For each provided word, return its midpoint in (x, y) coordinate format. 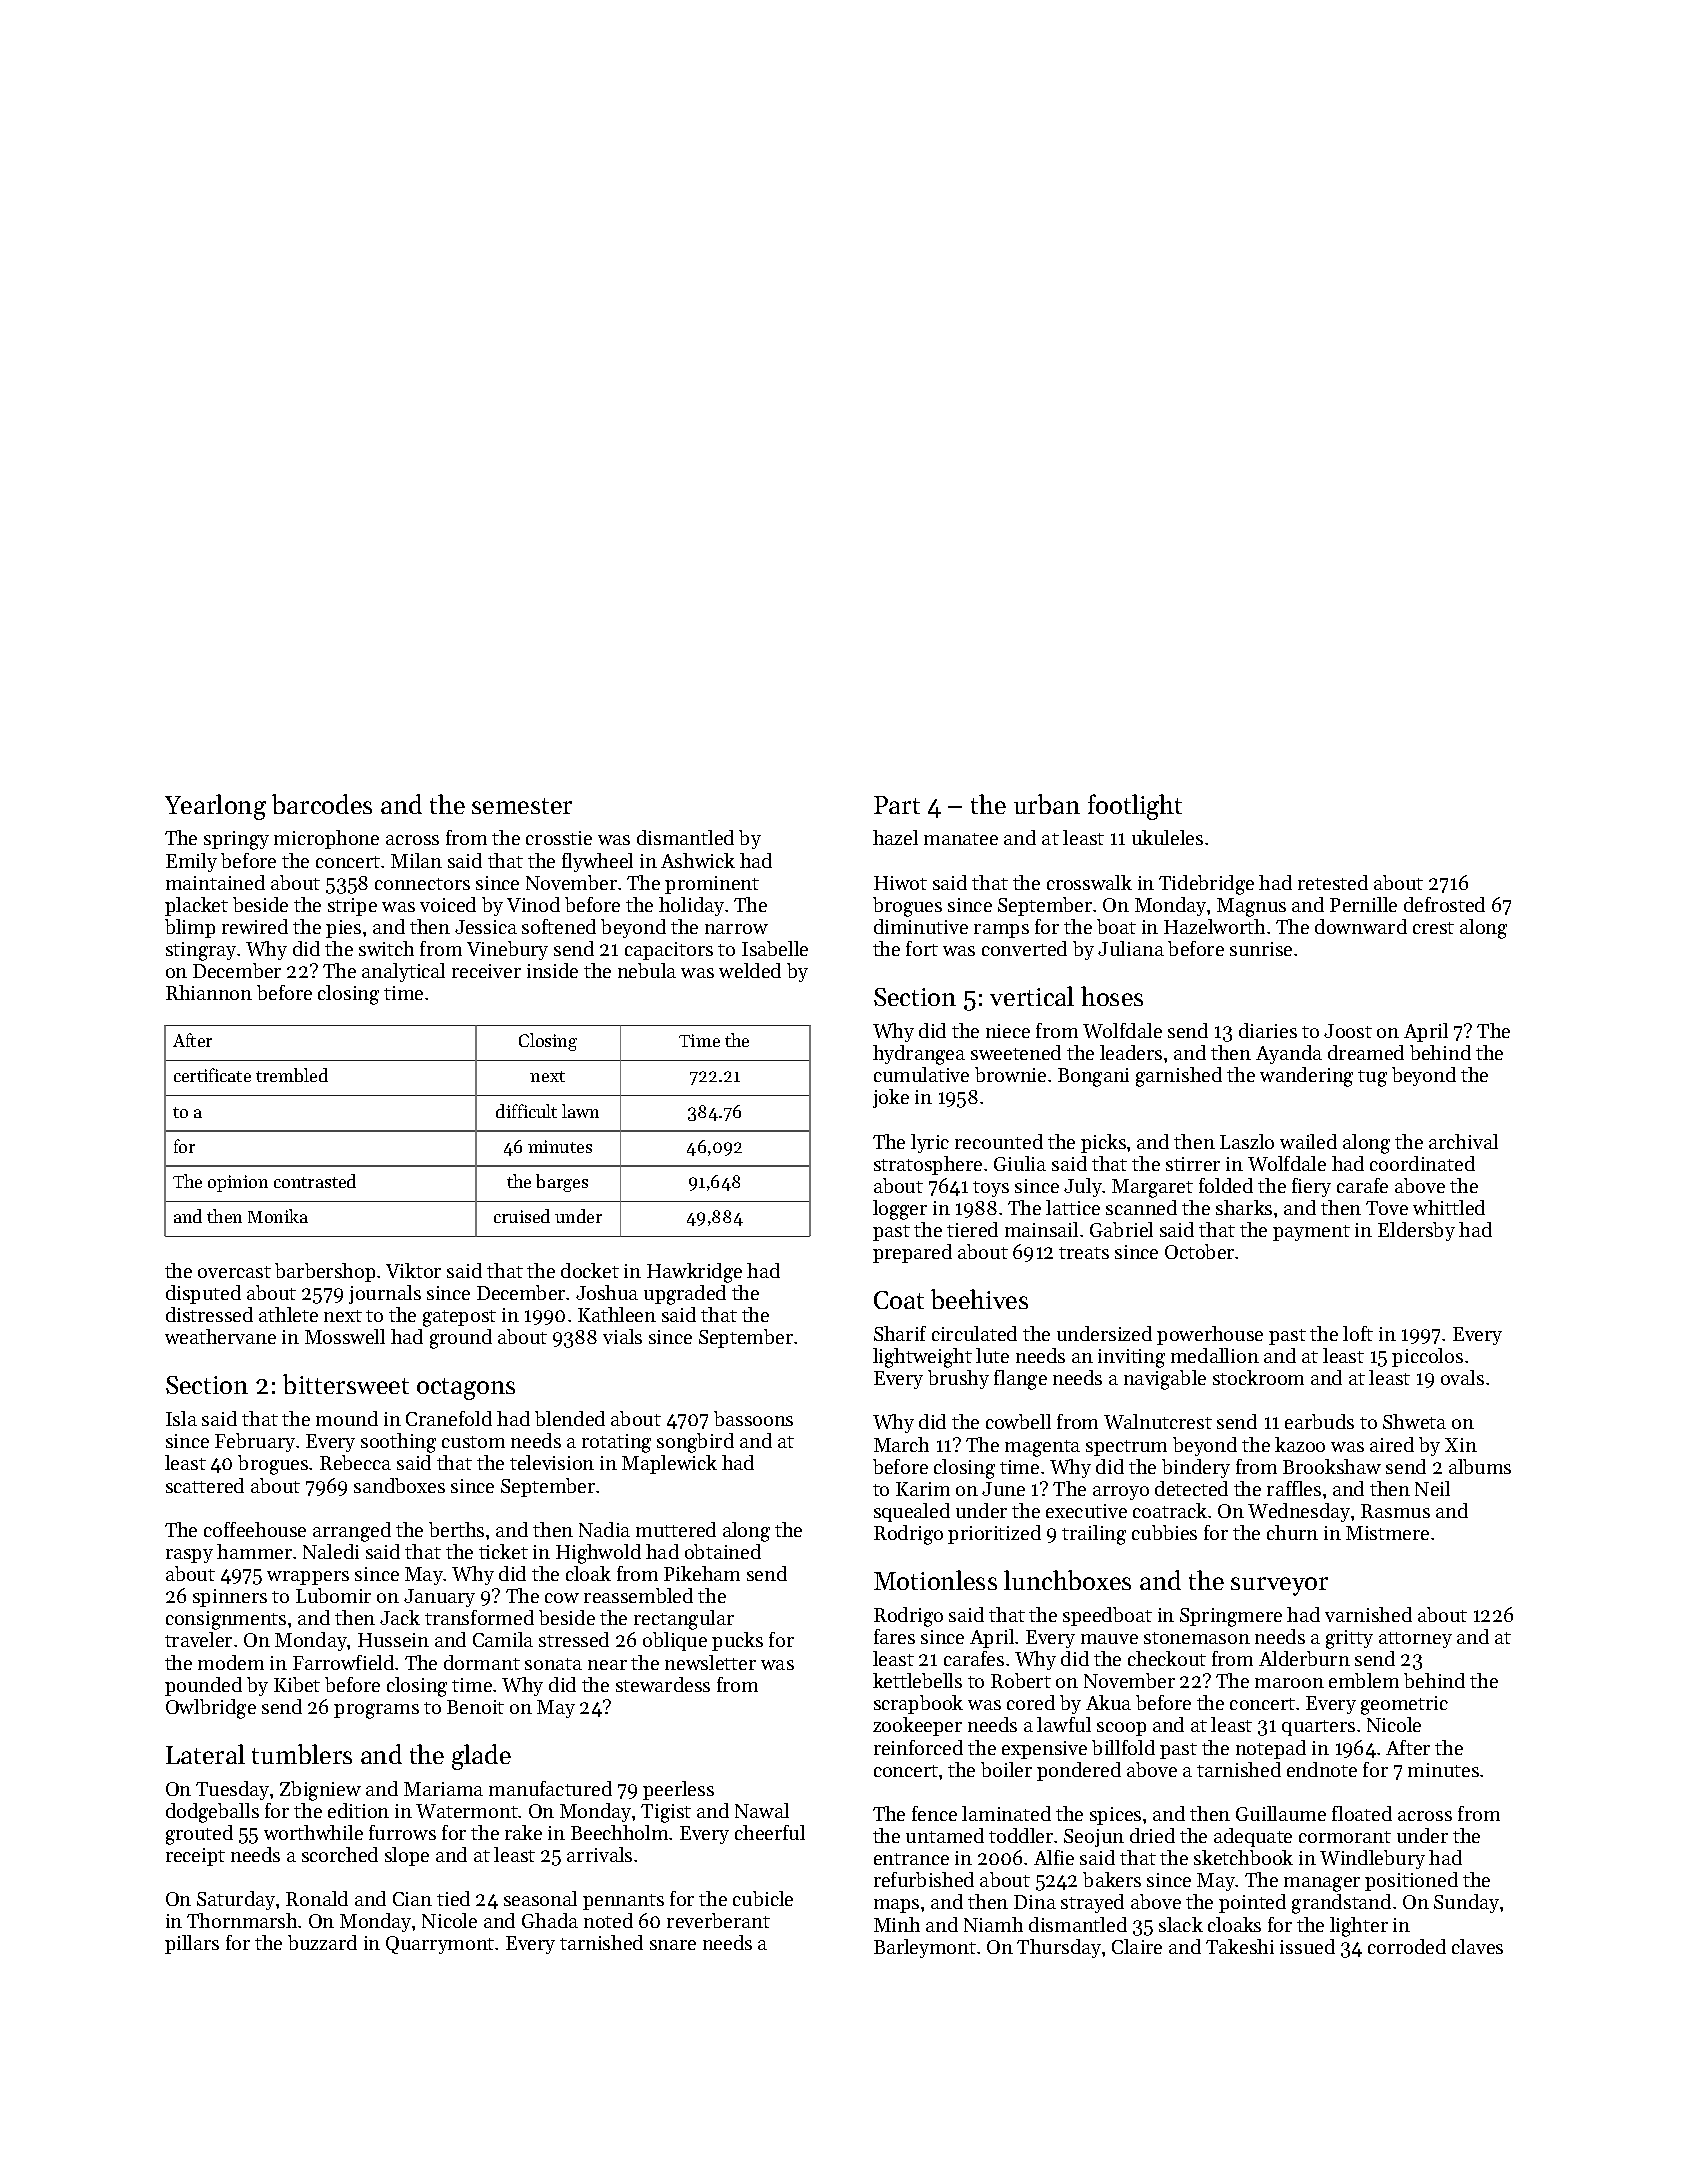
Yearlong (215, 807)
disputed (203, 1294)
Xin (1461, 1445)
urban (1047, 804)
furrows (402, 1832)
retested (1333, 882)
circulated (974, 1333)
